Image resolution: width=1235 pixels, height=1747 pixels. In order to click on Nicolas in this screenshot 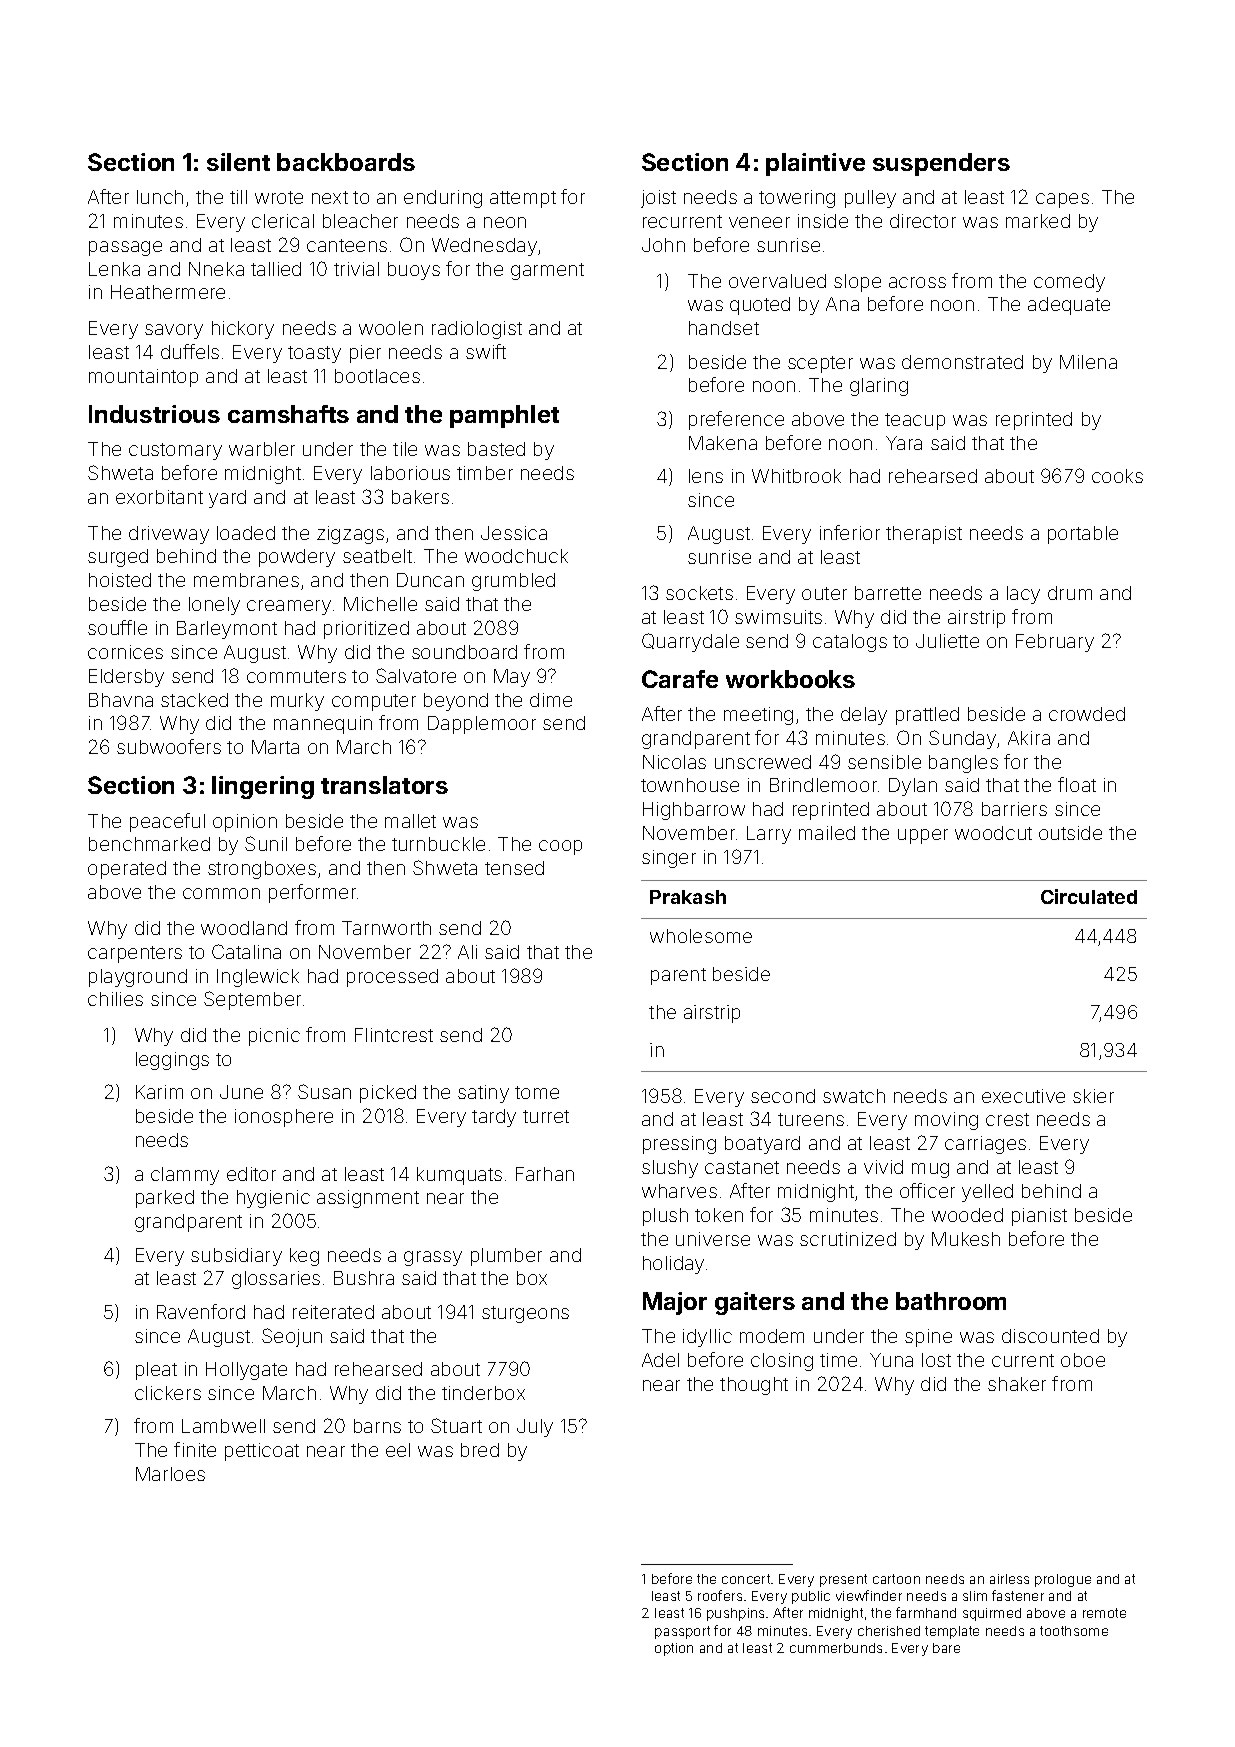, I will do `click(674, 762)`.
